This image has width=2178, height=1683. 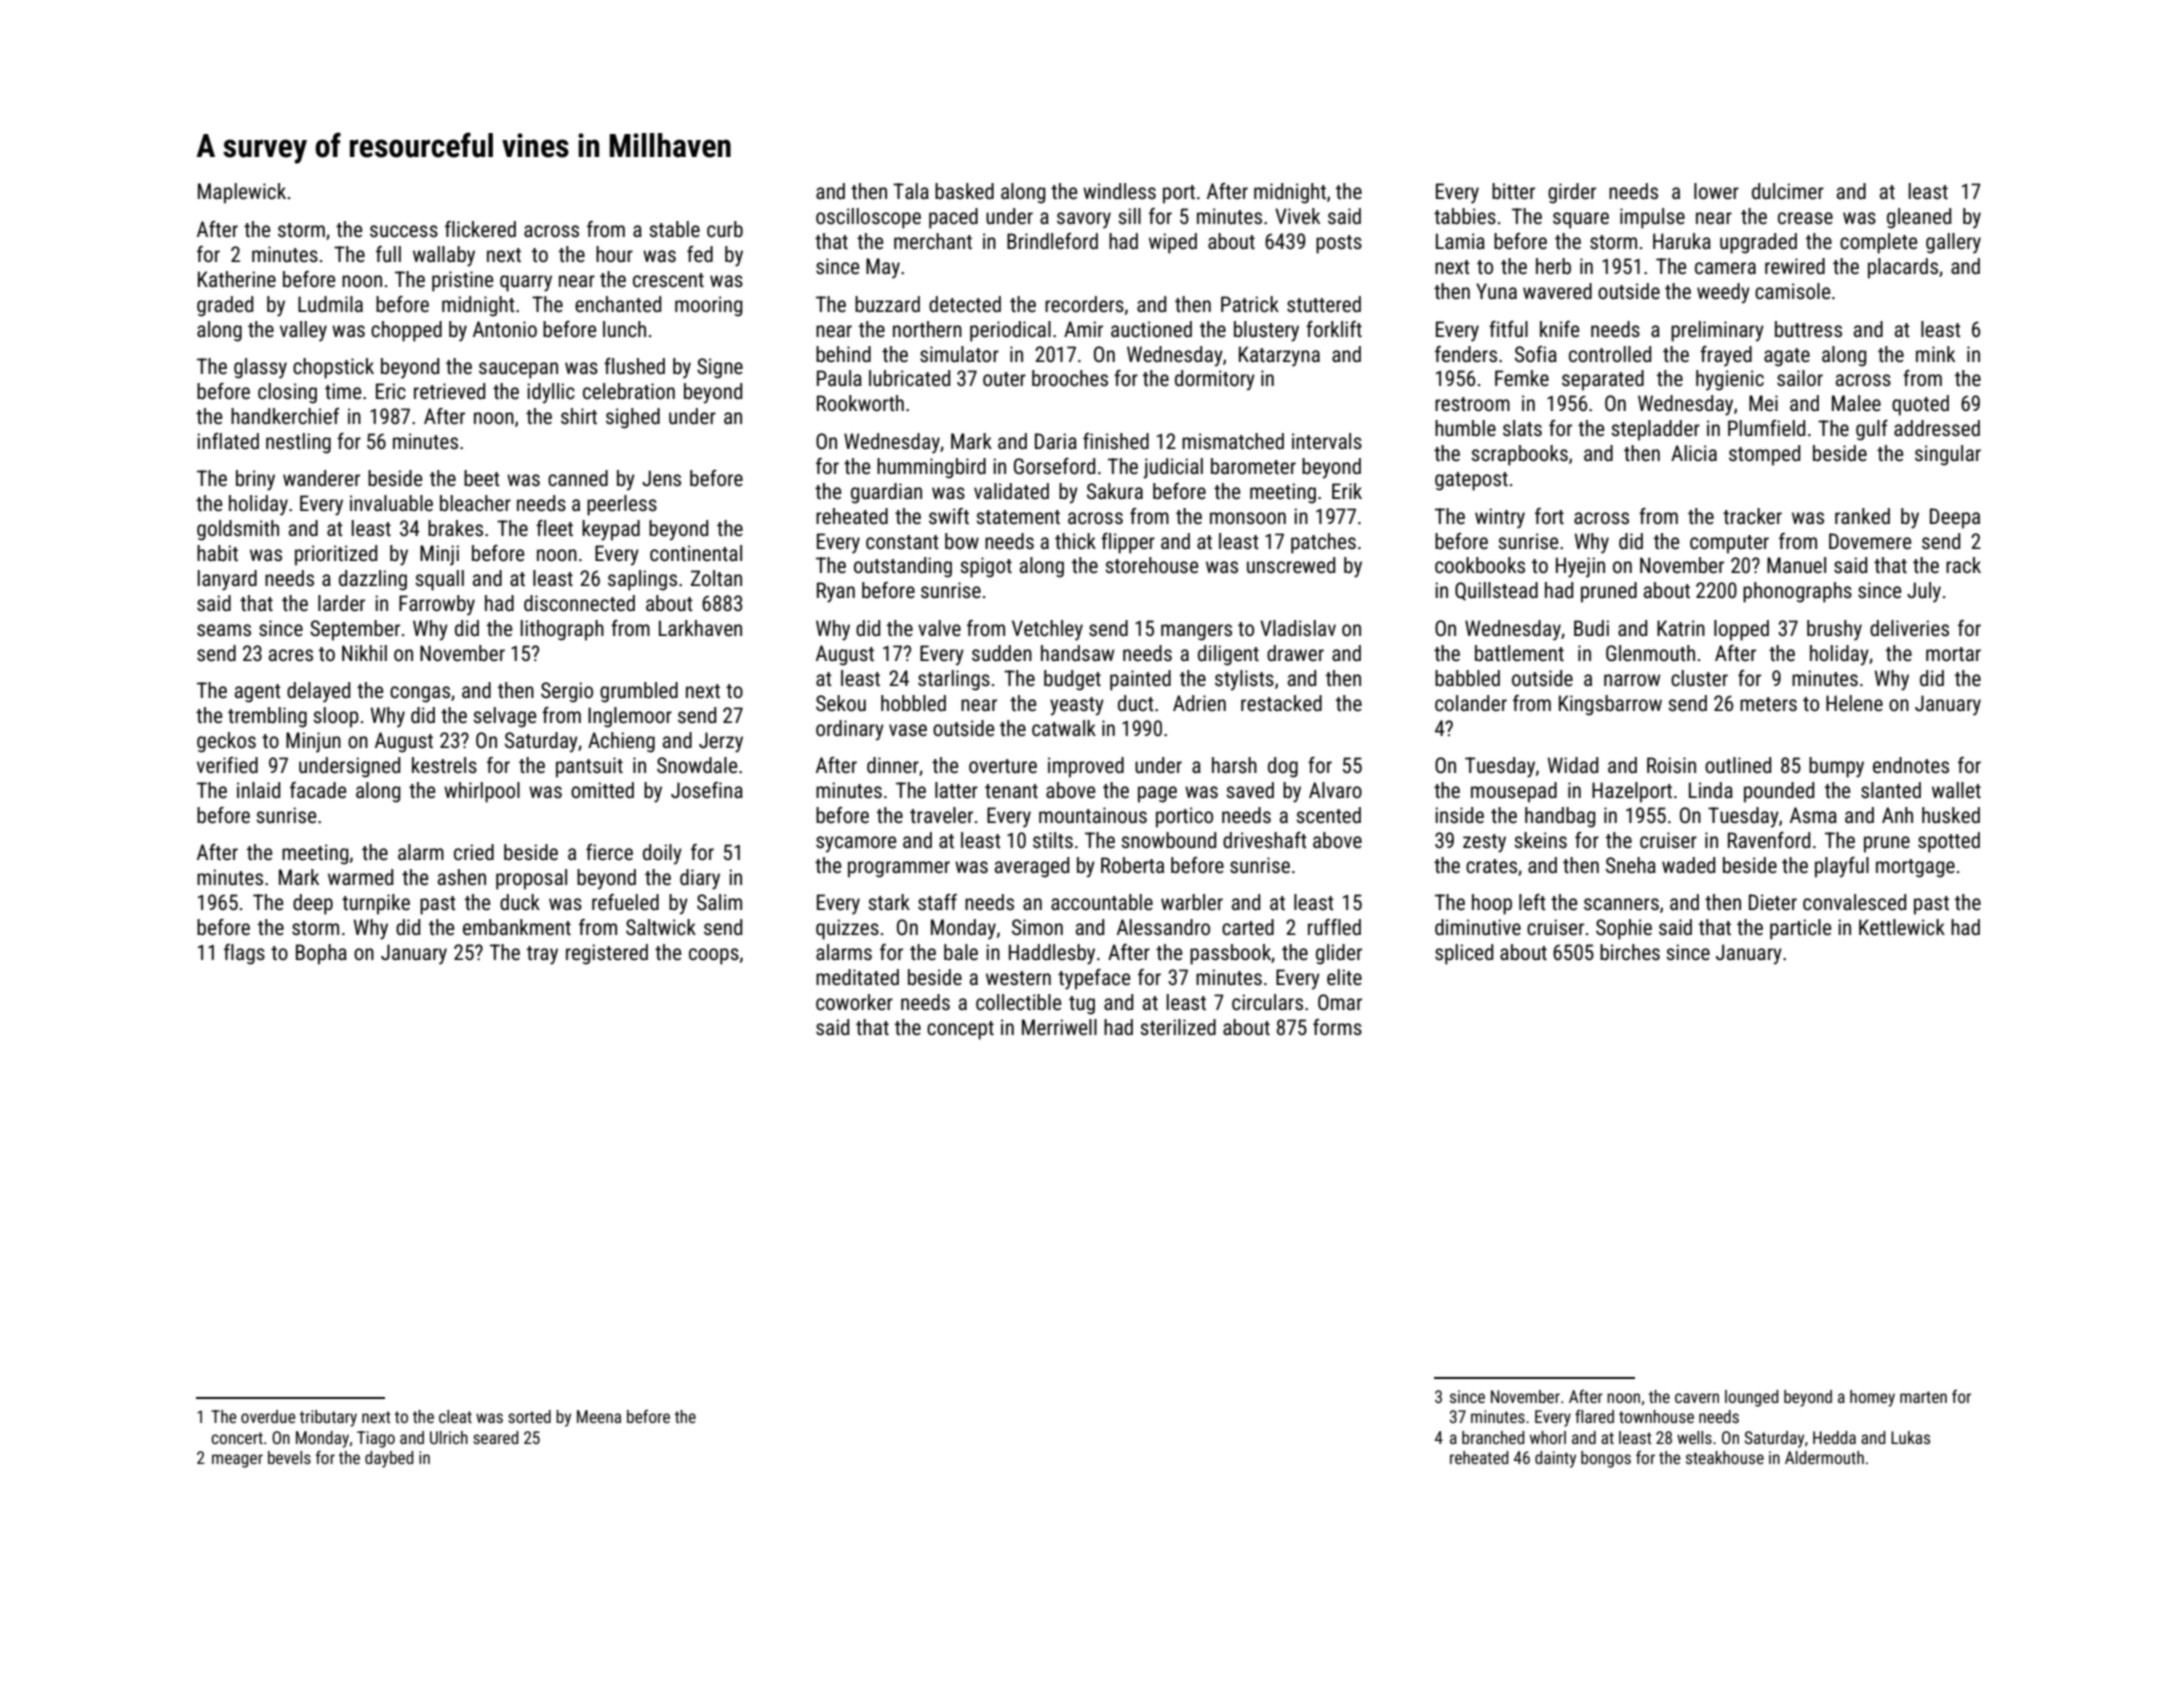 I want to click on tributary, so click(x=328, y=1418).
